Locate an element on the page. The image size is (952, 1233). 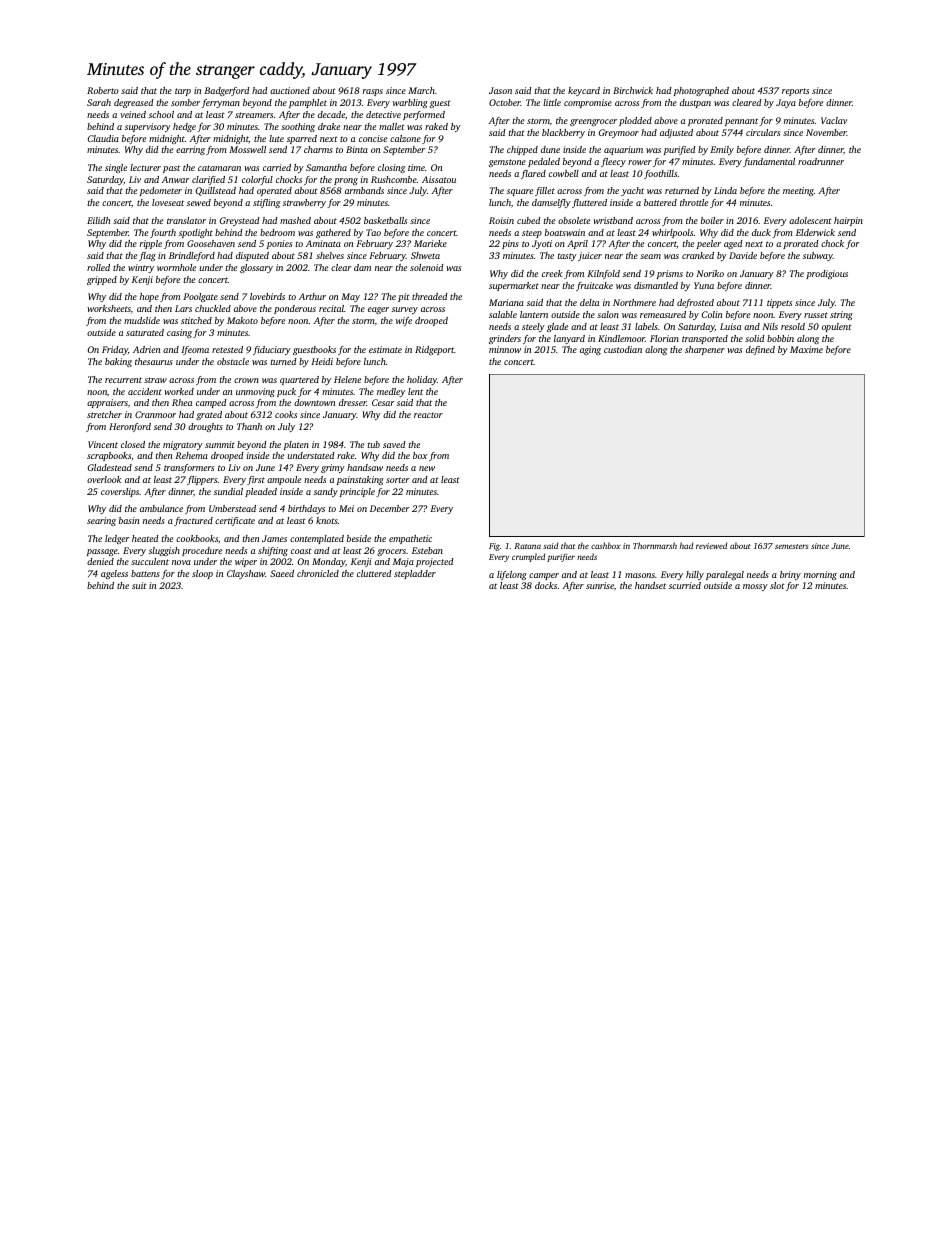
whirlpools is located at coordinates (672, 233).
